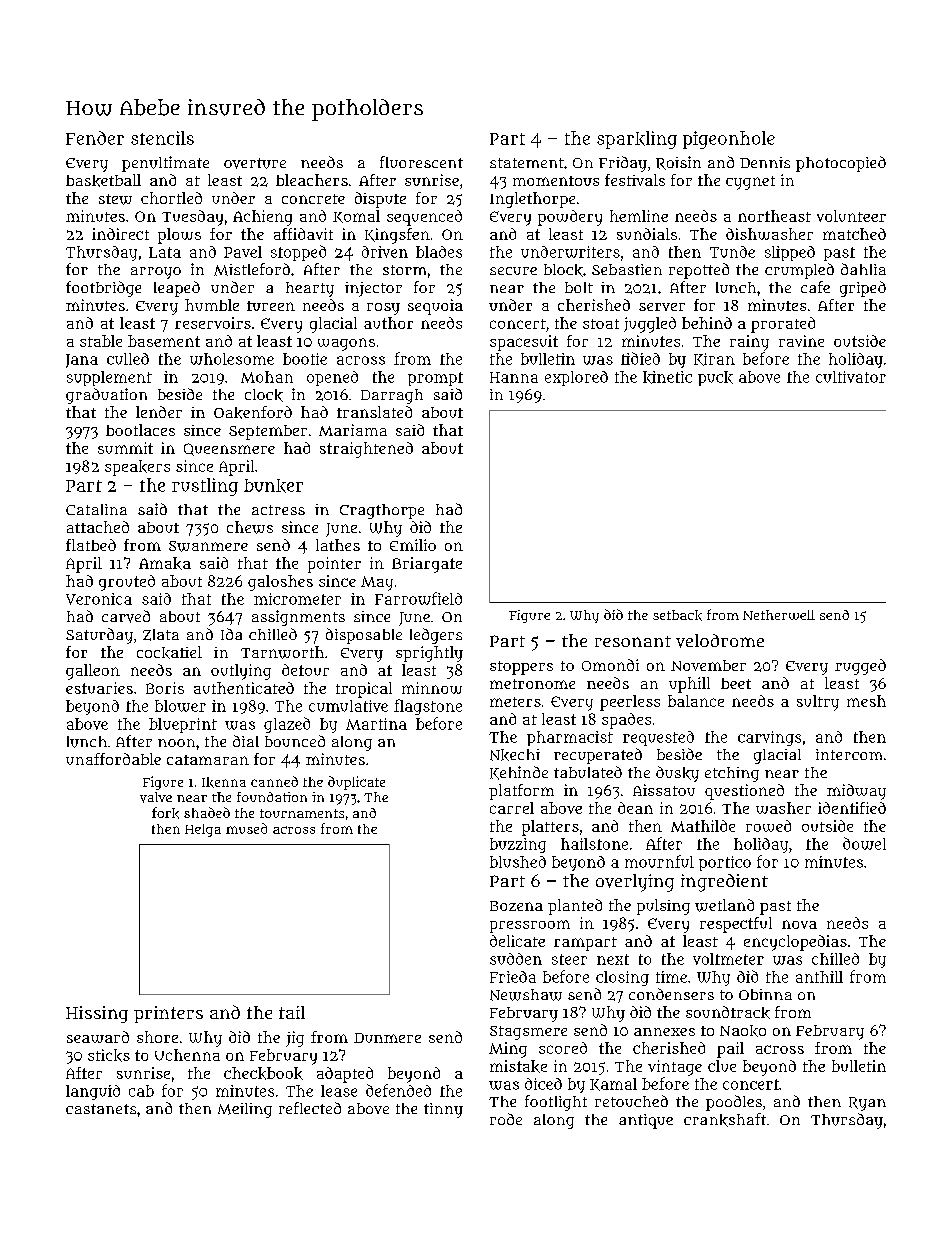 The image size is (952, 1233). What do you see at coordinates (506, 1119) in the screenshot?
I see `rode` at bounding box center [506, 1119].
